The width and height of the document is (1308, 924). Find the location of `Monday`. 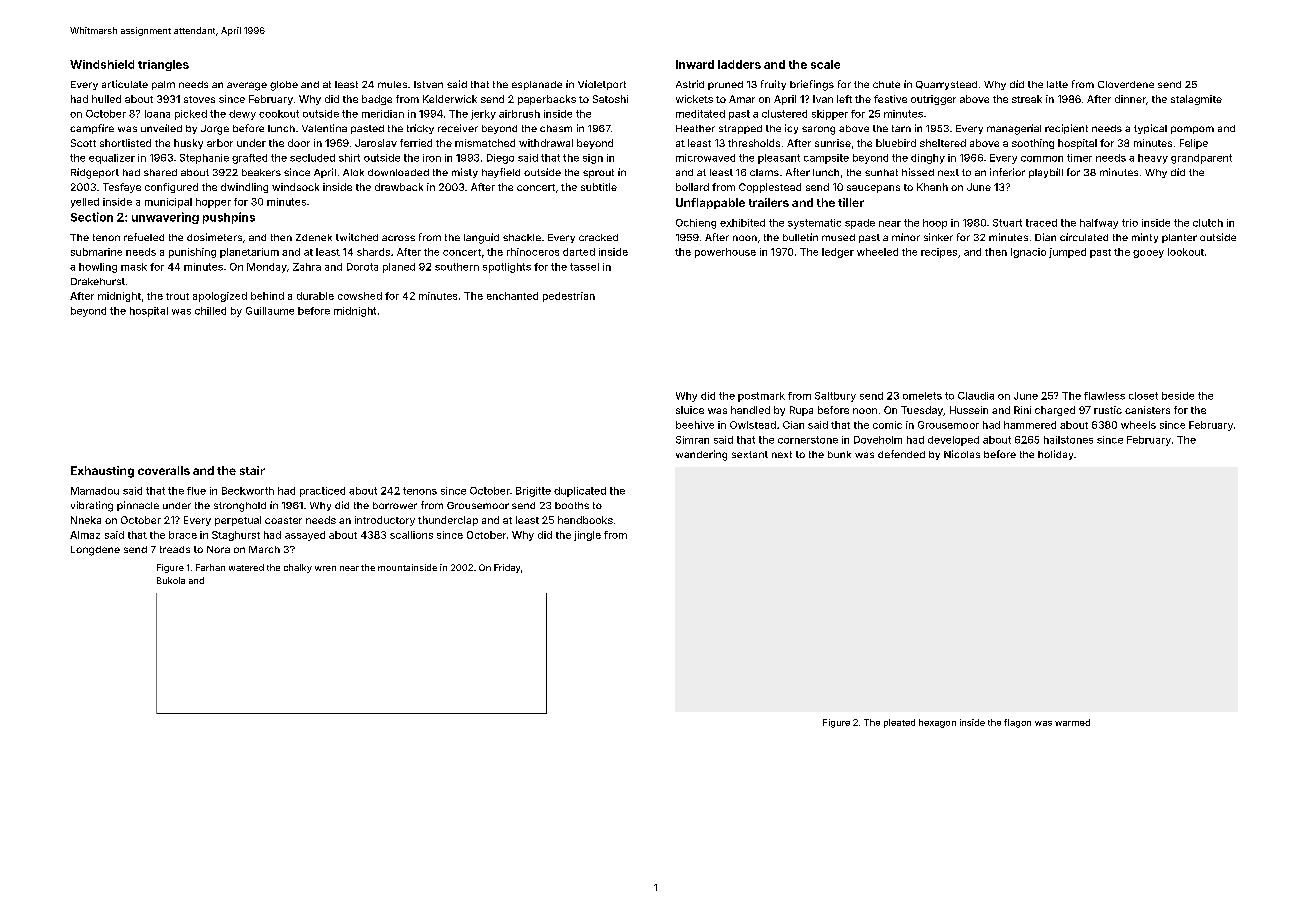

Monday is located at coordinates (267, 268).
